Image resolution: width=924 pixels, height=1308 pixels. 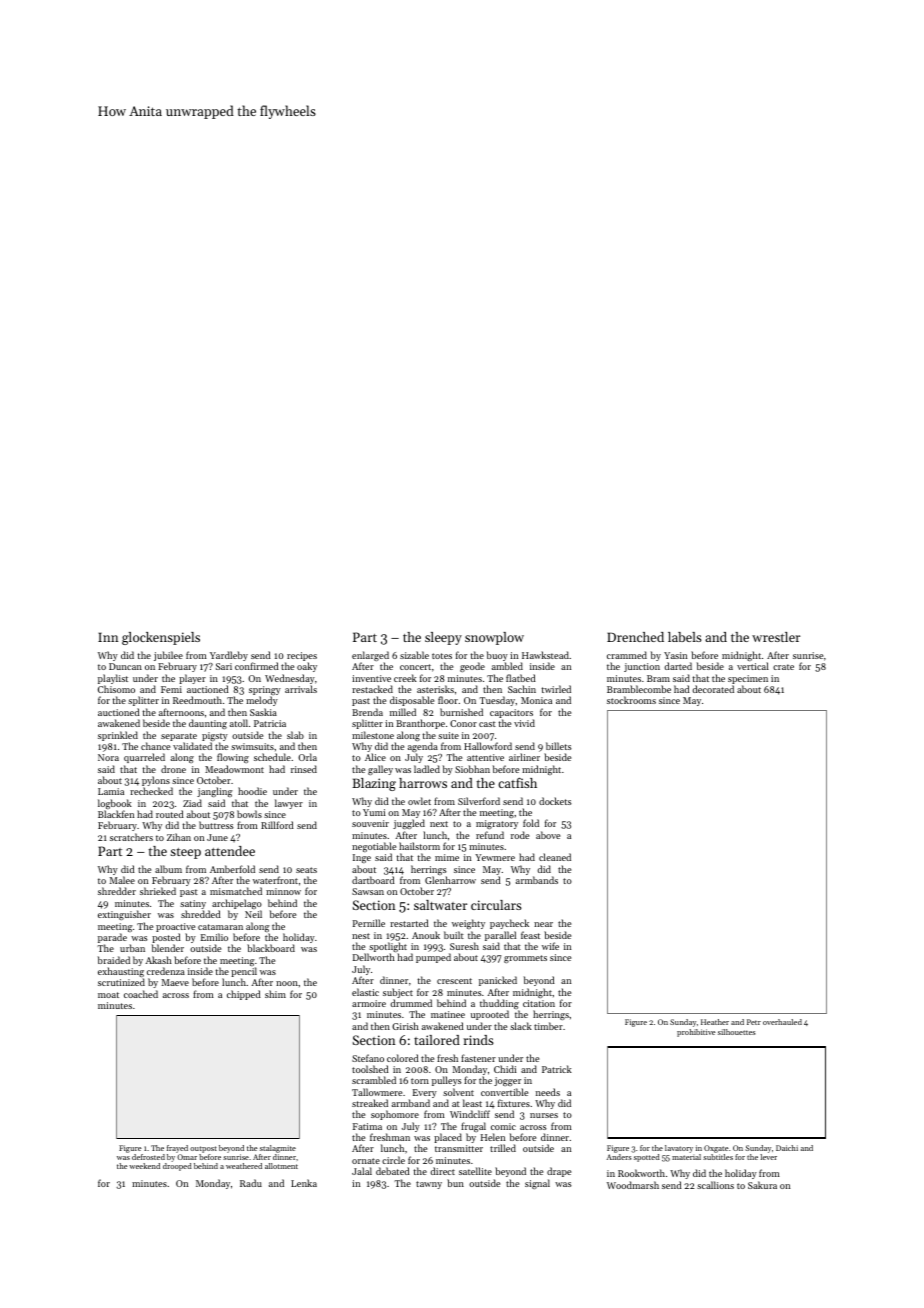 I want to click on elastic, so click(x=365, y=992).
